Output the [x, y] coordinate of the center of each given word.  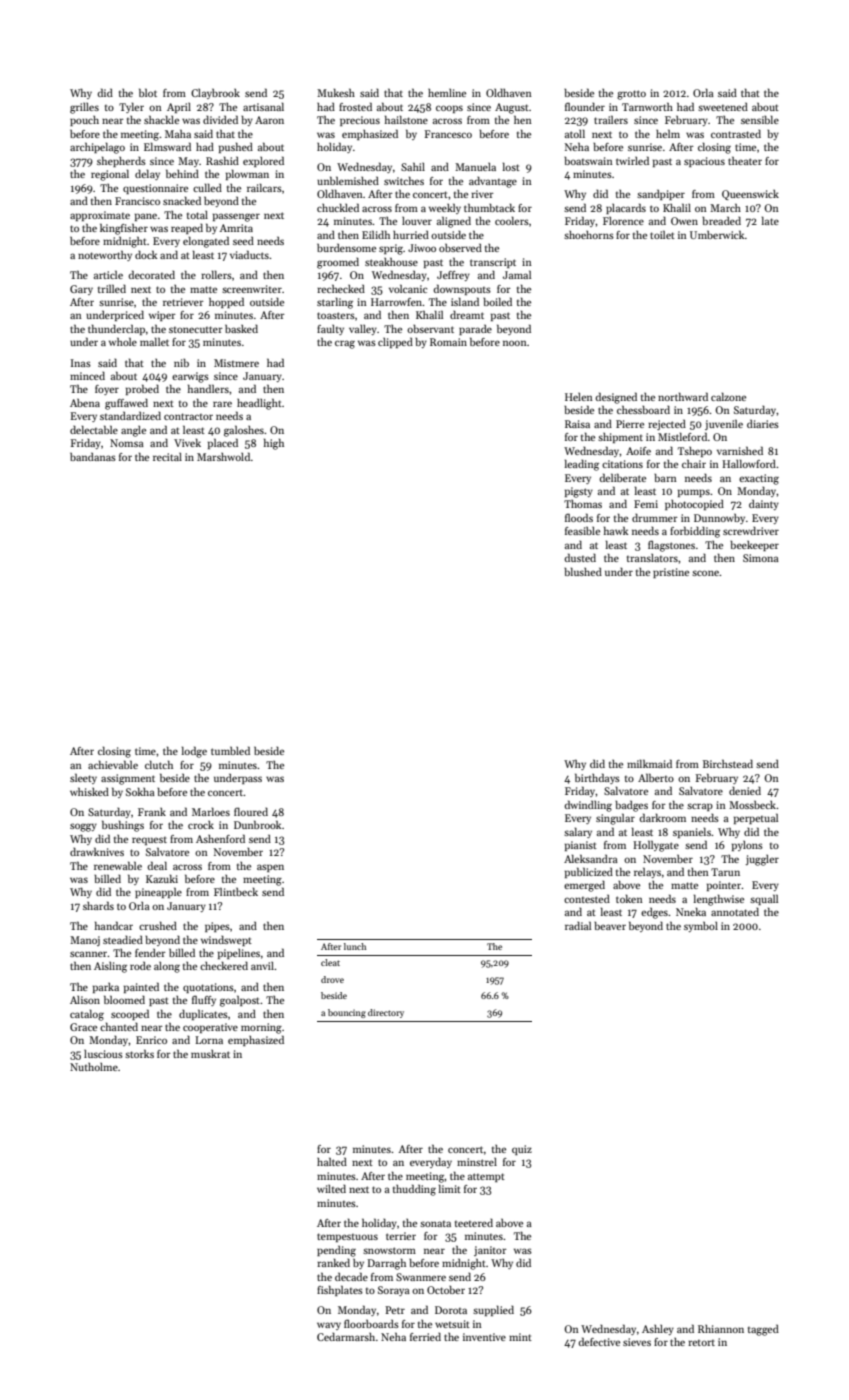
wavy [329, 1326]
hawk [616, 530]
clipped [395, 342]
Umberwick [717, 234]
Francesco [448, 134]
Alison [85, 1000]
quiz [522, 1150]
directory [386, 1013]
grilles [84, 108]
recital [167, 457]
